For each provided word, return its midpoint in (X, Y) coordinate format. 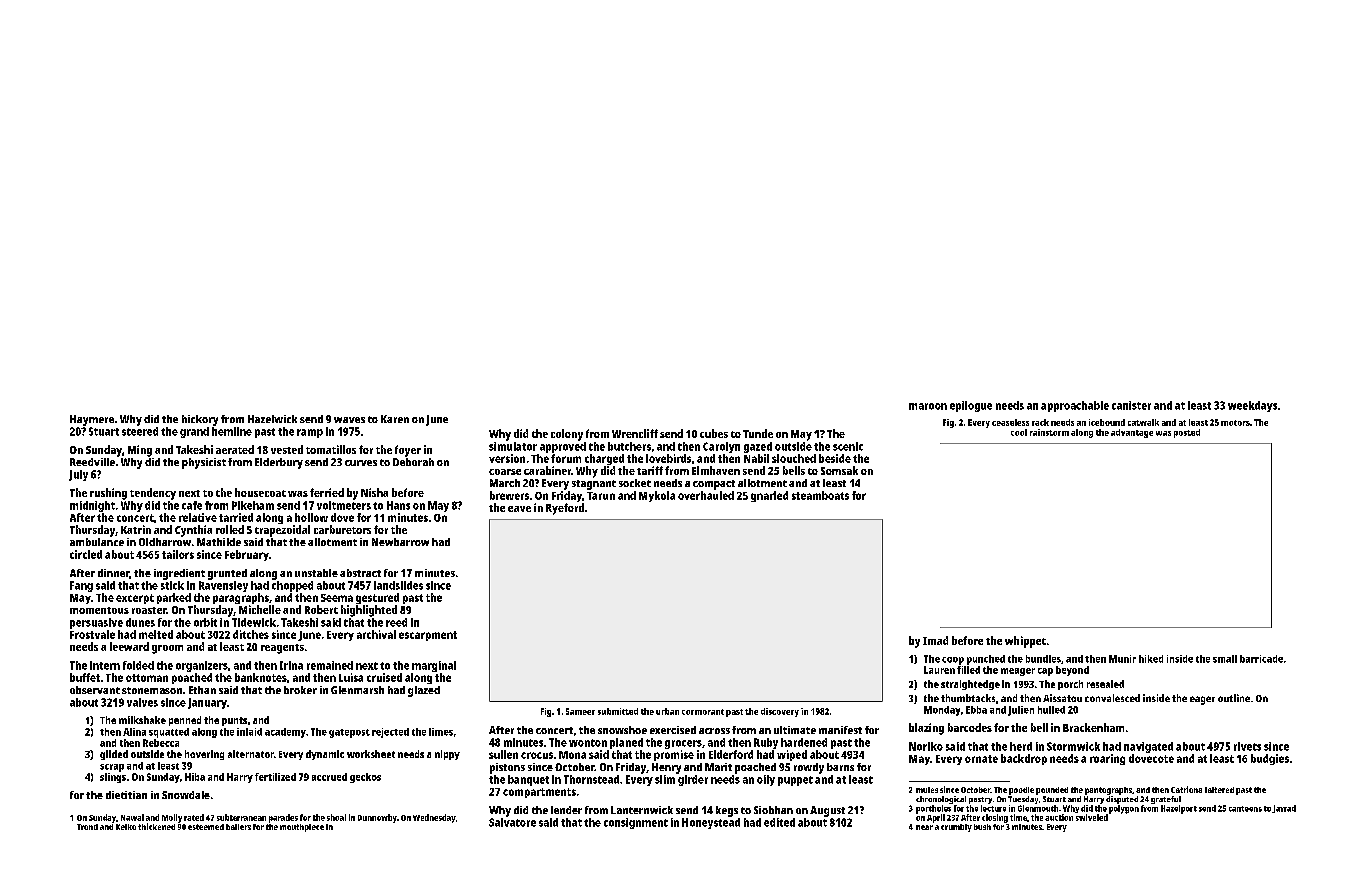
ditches (251, 634)
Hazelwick (272, 419)
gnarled (769, 496)
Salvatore (512, 822)
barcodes (970, 727)
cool (1019, 432)
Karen (395, 419)
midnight (92, 506)
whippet (1025, 642)
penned (185, 721)
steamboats (820, 495)
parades (283, 818)
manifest (840, 730)
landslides (398, 585)
